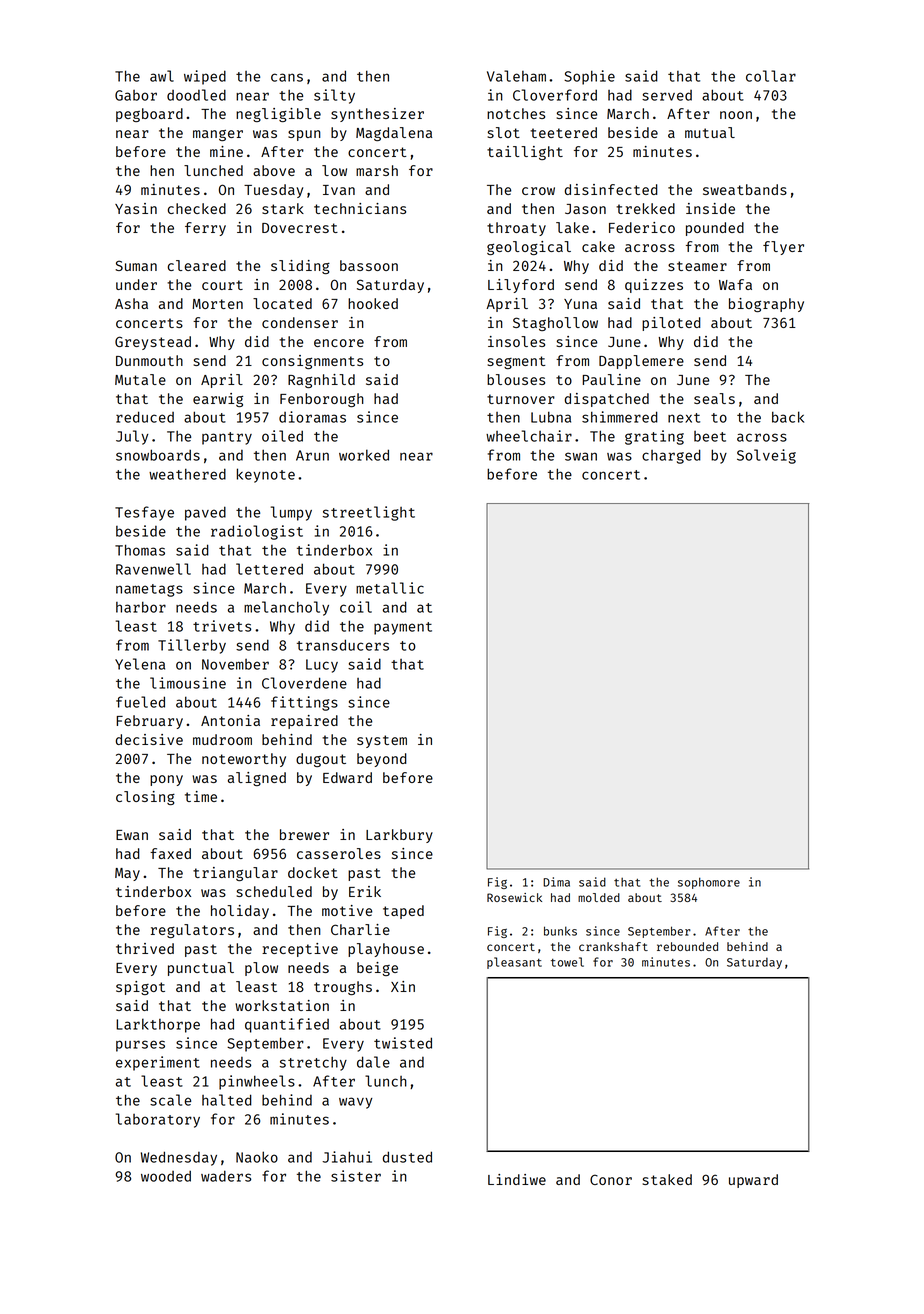 This page has width=924, height=1314. I want to click on Solveig, so click(766, 456).
